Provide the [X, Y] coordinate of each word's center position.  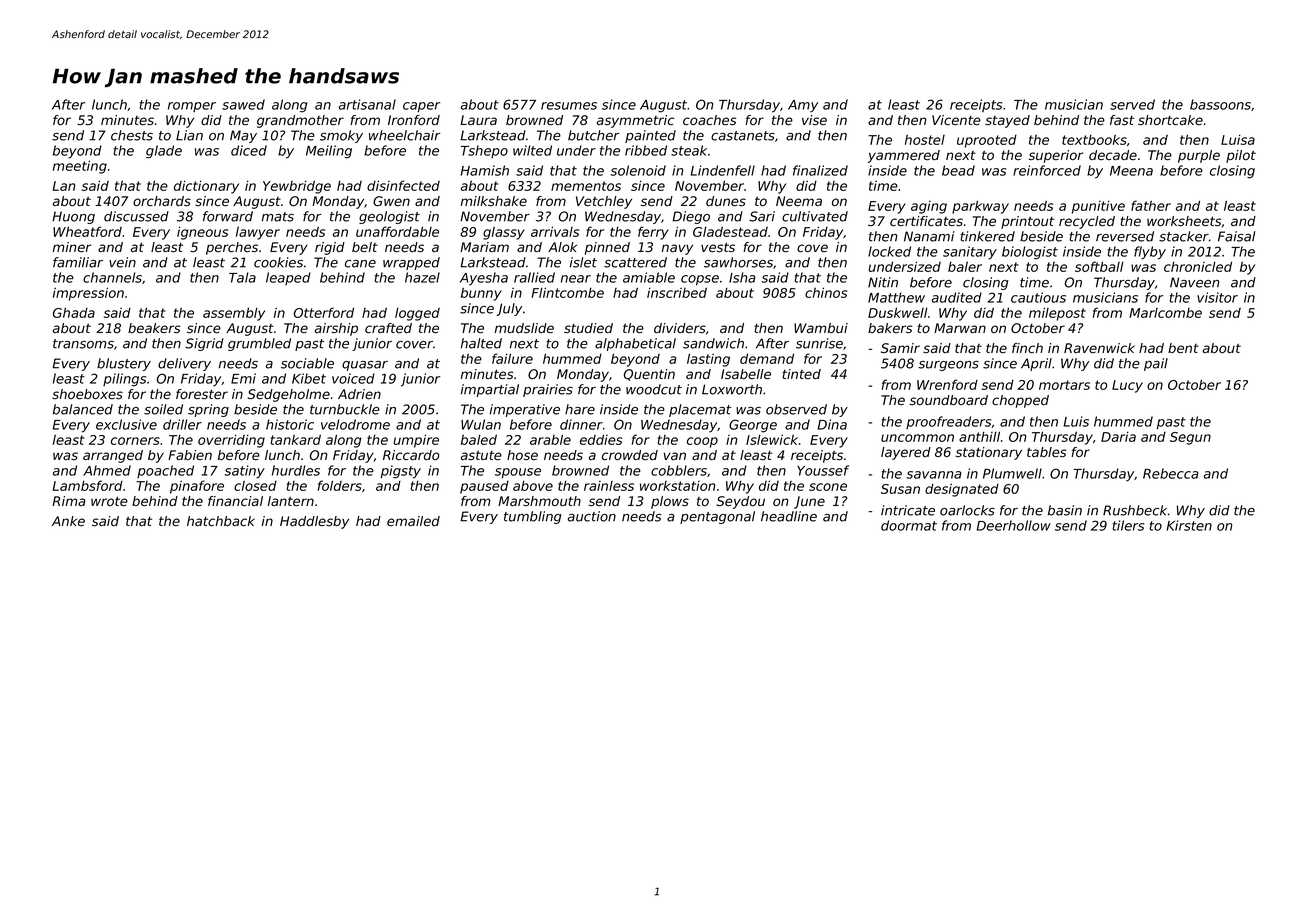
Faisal [1236, 236]
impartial [490, 390]
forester [202, 394]
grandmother [300, 121]
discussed [136, 216]
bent [1183, 348]
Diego [691, 217]
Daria [1118, 437]
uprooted [987, 141]
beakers [154, 328]
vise [814, 120]
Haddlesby [314, 522]
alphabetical [635, 344]
